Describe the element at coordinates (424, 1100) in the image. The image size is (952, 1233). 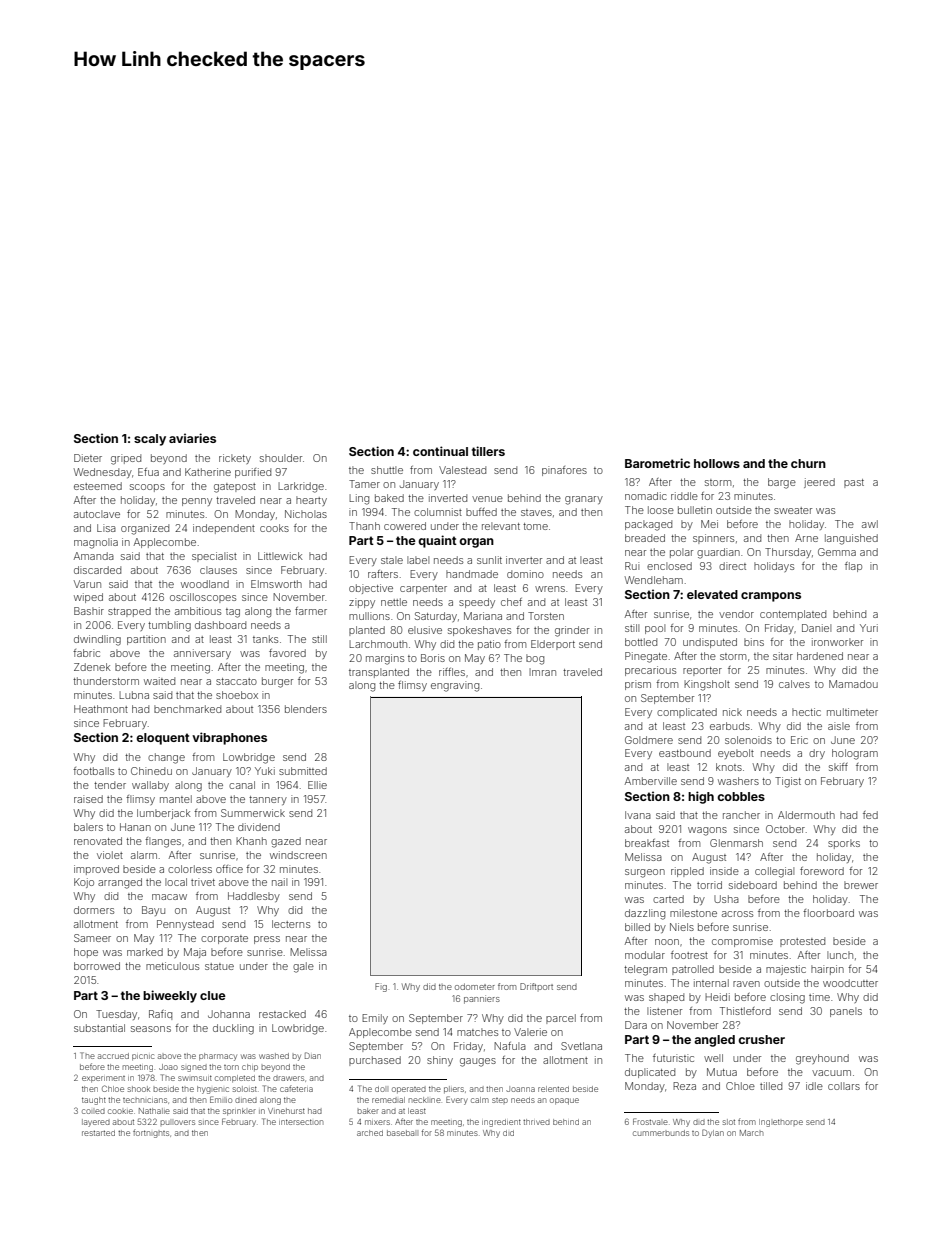
I see `neckline` at that location.
